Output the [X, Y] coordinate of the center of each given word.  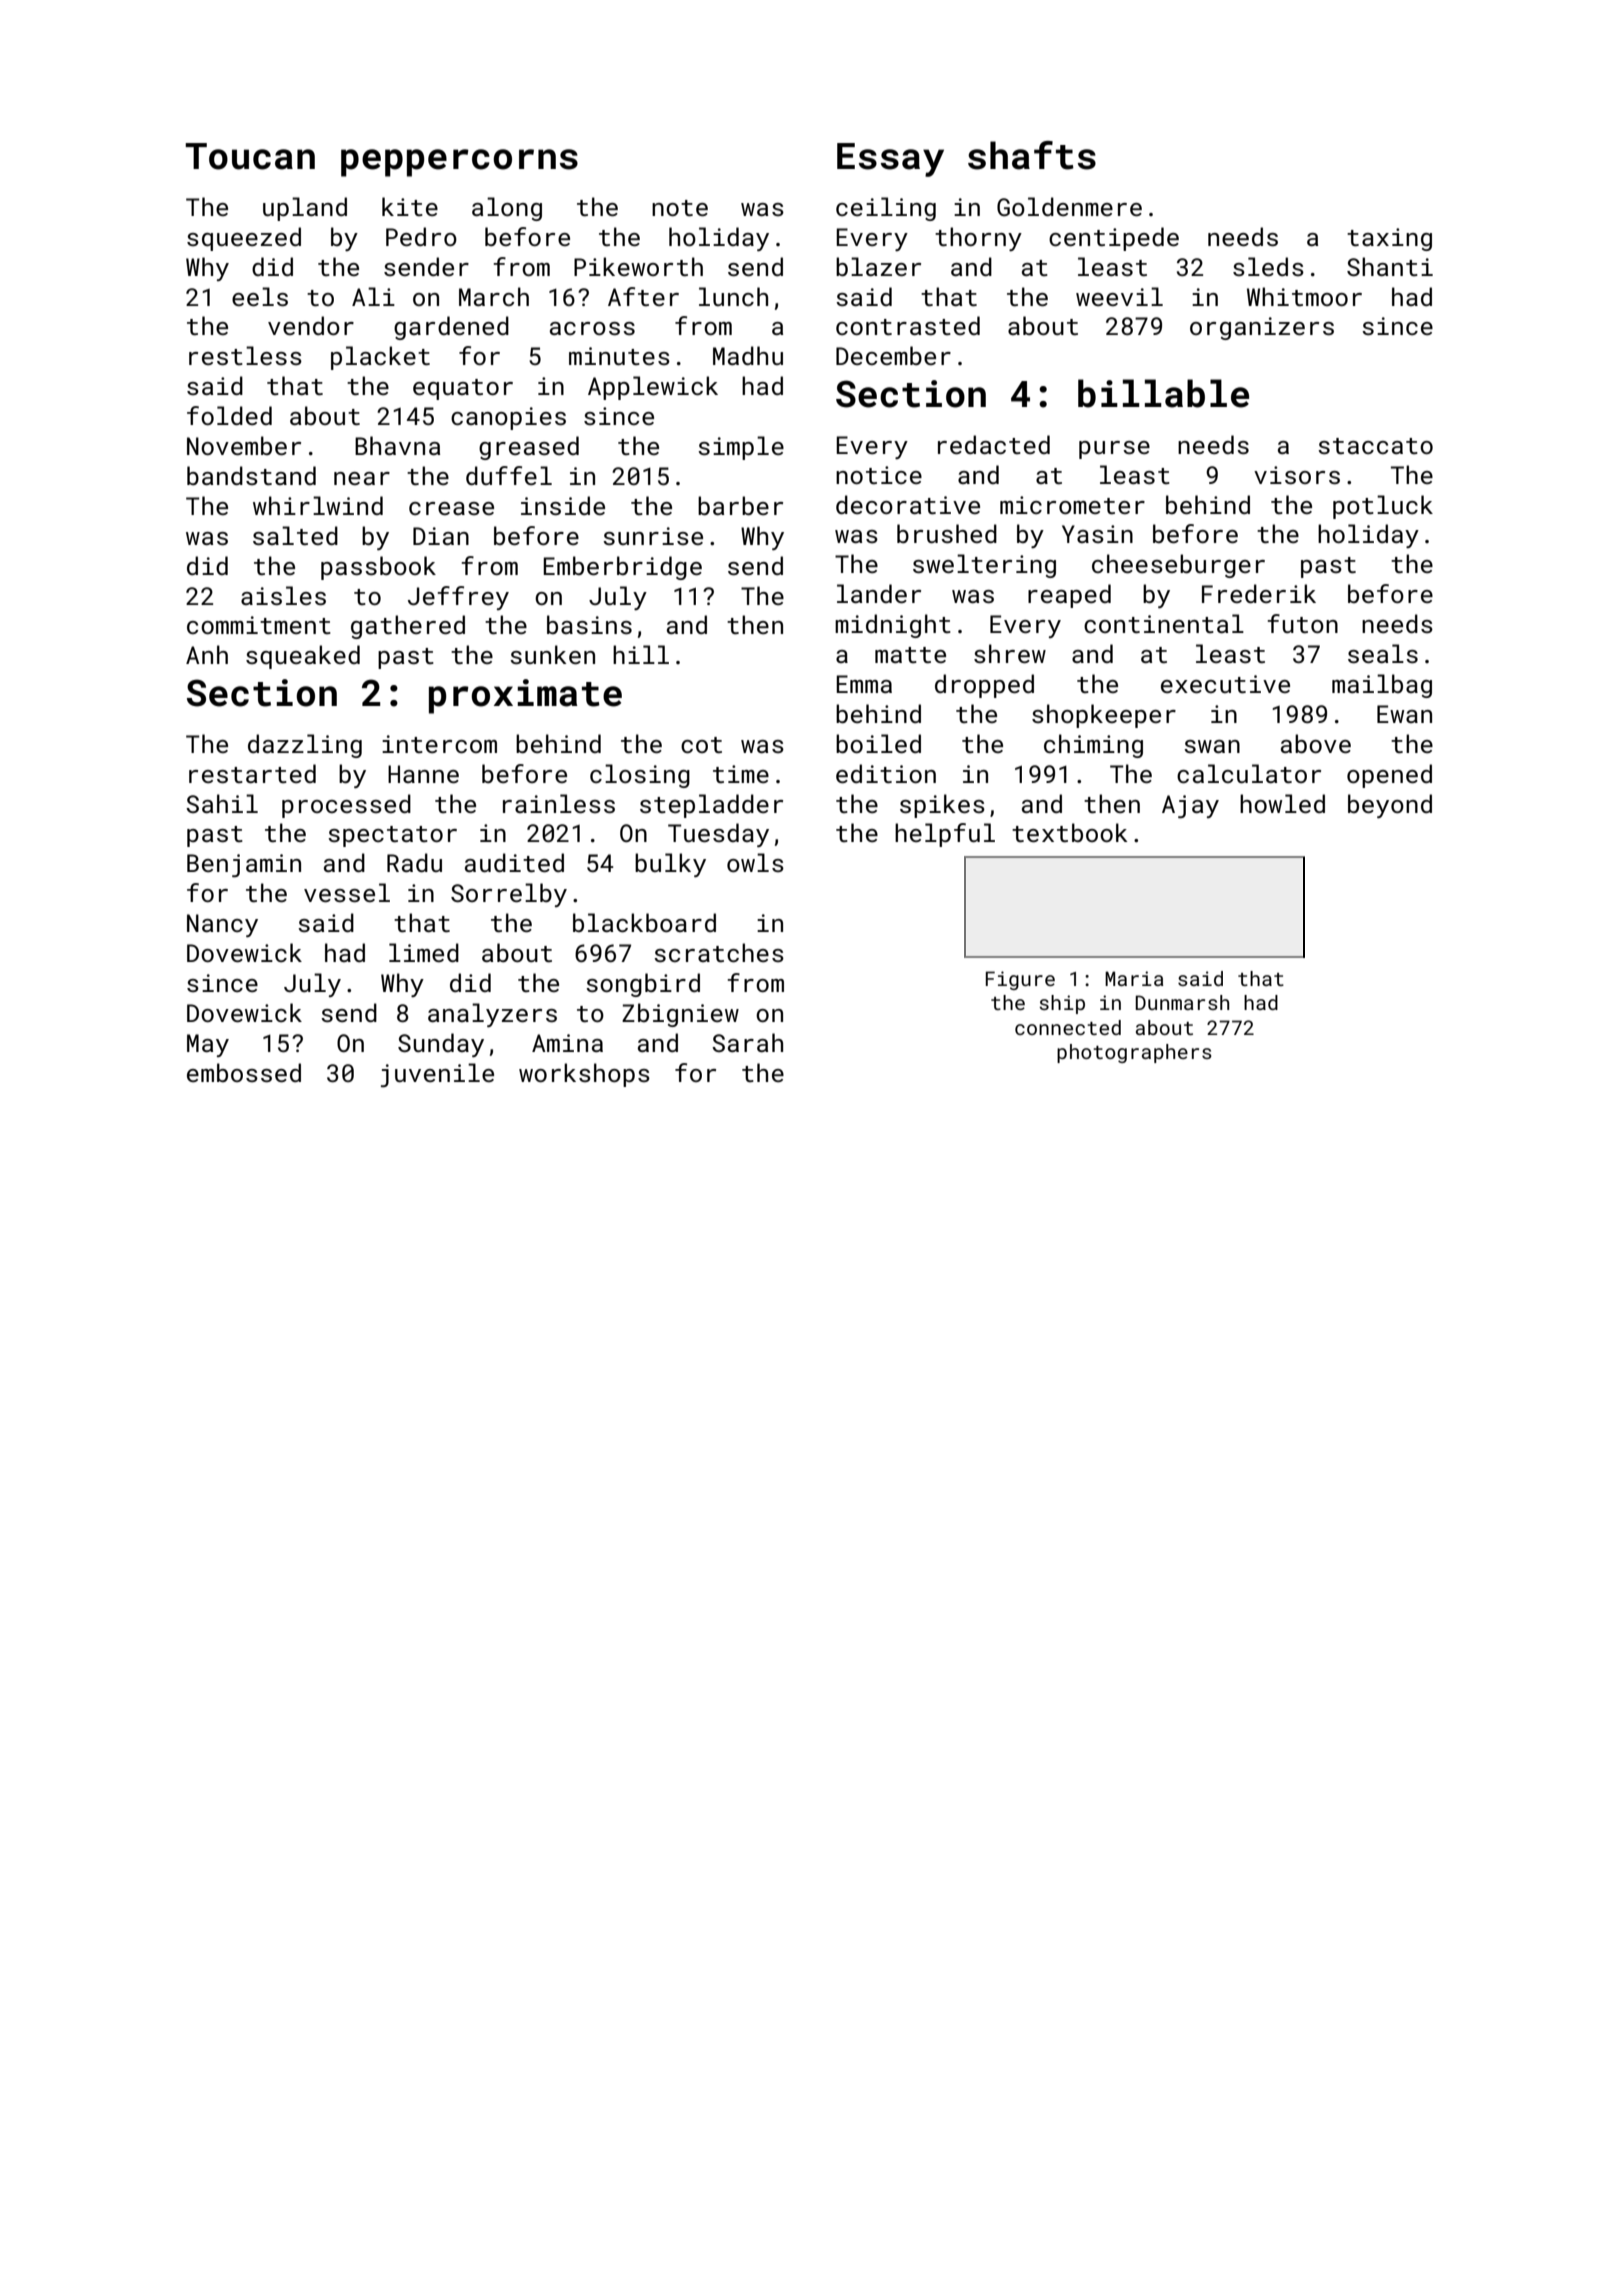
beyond [1390, 806]
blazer [878, 266]
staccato [1375, 446]
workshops [584, 1075]
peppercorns [459, 163]
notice [879, 475]
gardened [451, 328]
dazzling [305, 746]
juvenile [437, 1075]
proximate [525, 696]
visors [1297, 475]
